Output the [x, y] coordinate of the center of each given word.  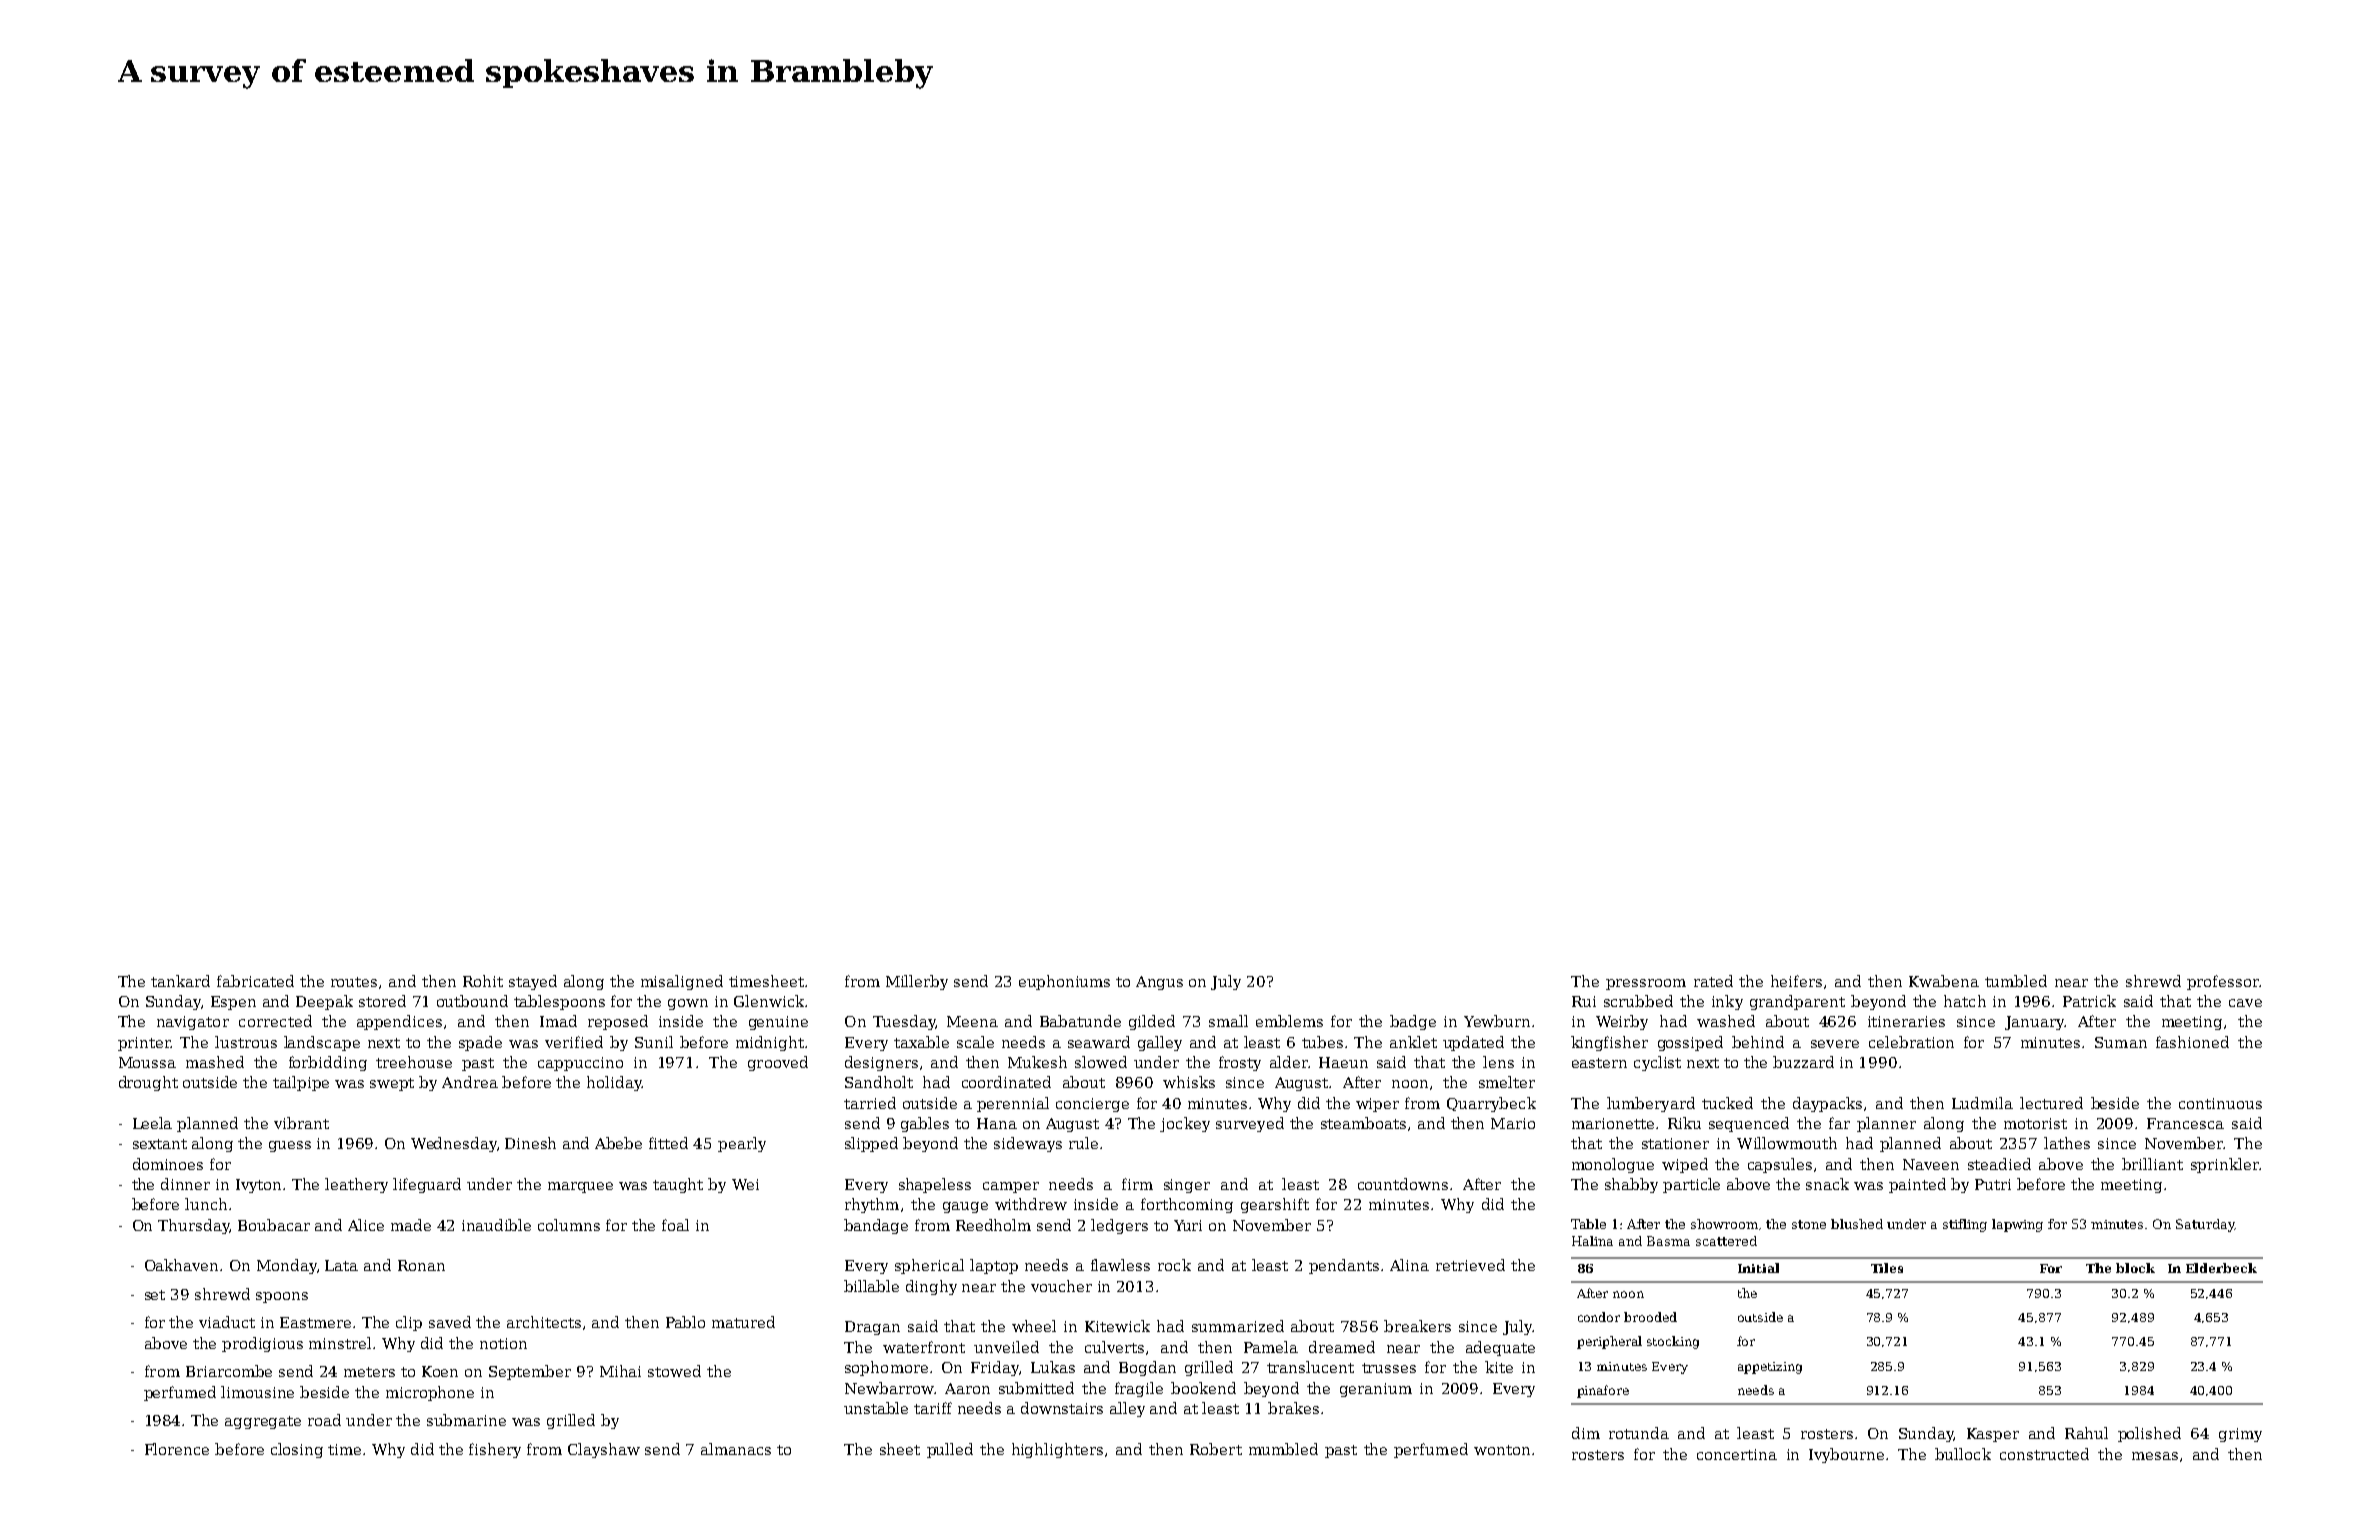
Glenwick [769, 1001]
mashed [215, 1062]
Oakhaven [181, 1265]
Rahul [2086, 1433]
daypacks [1827, 1104]
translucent [1310, 1367]
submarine [466, 1420]
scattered [1726, 1241]
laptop [994, 1266]
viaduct [227, 1322]
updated [1473, 1043]
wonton [1502, 1450]
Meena [972, 1021]
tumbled [2016, 981]
